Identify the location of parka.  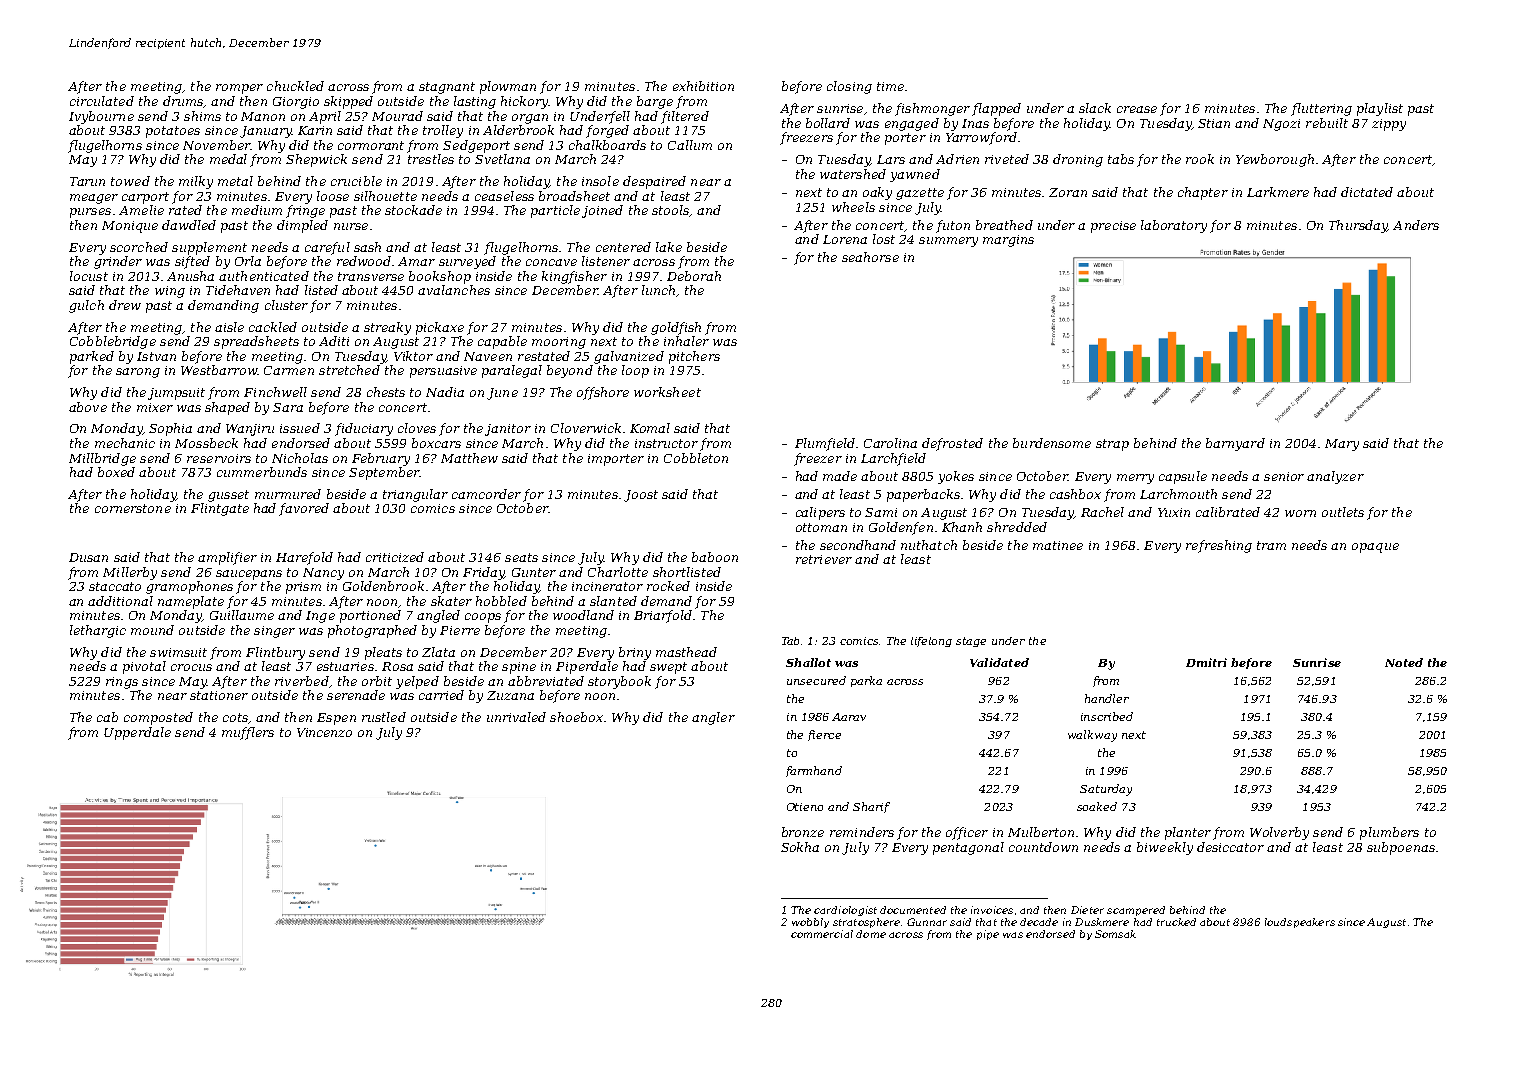
(866, 681).
